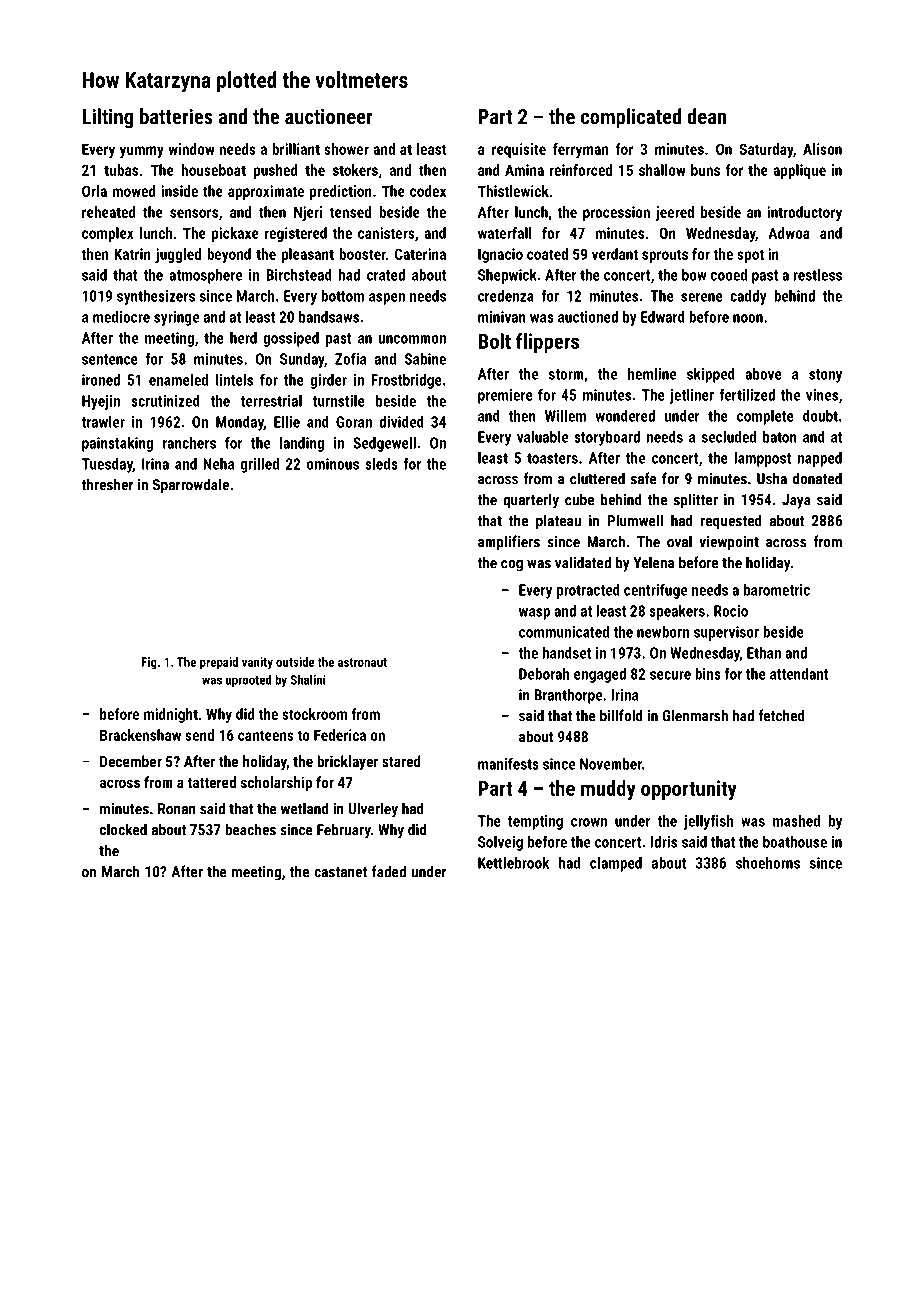  What do you see at coordinates (631, 118) in the screenshot?
I see `complicated` at bounding box center [631, 118].
